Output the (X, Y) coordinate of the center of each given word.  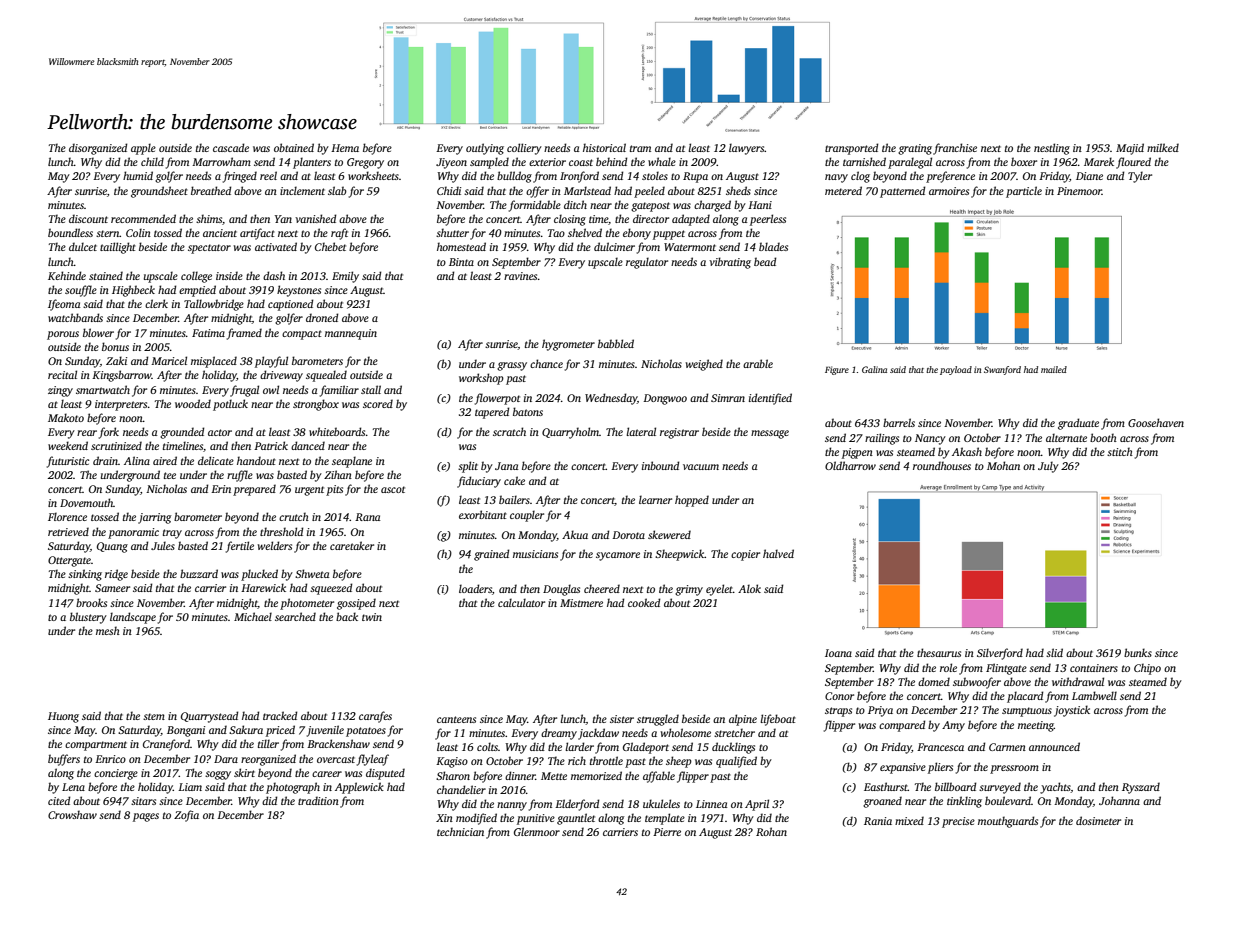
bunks (1138, 652)
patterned (903, 192)
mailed (1054, 369)
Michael (253, 616)
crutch (294, 516)
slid (1054, 652)
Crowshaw (72, 814)
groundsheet (159, 192)
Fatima (208, 333)
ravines (520, 276)
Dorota (629, 535)
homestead (461, 246)
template (665, 819)
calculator (521, 602)
